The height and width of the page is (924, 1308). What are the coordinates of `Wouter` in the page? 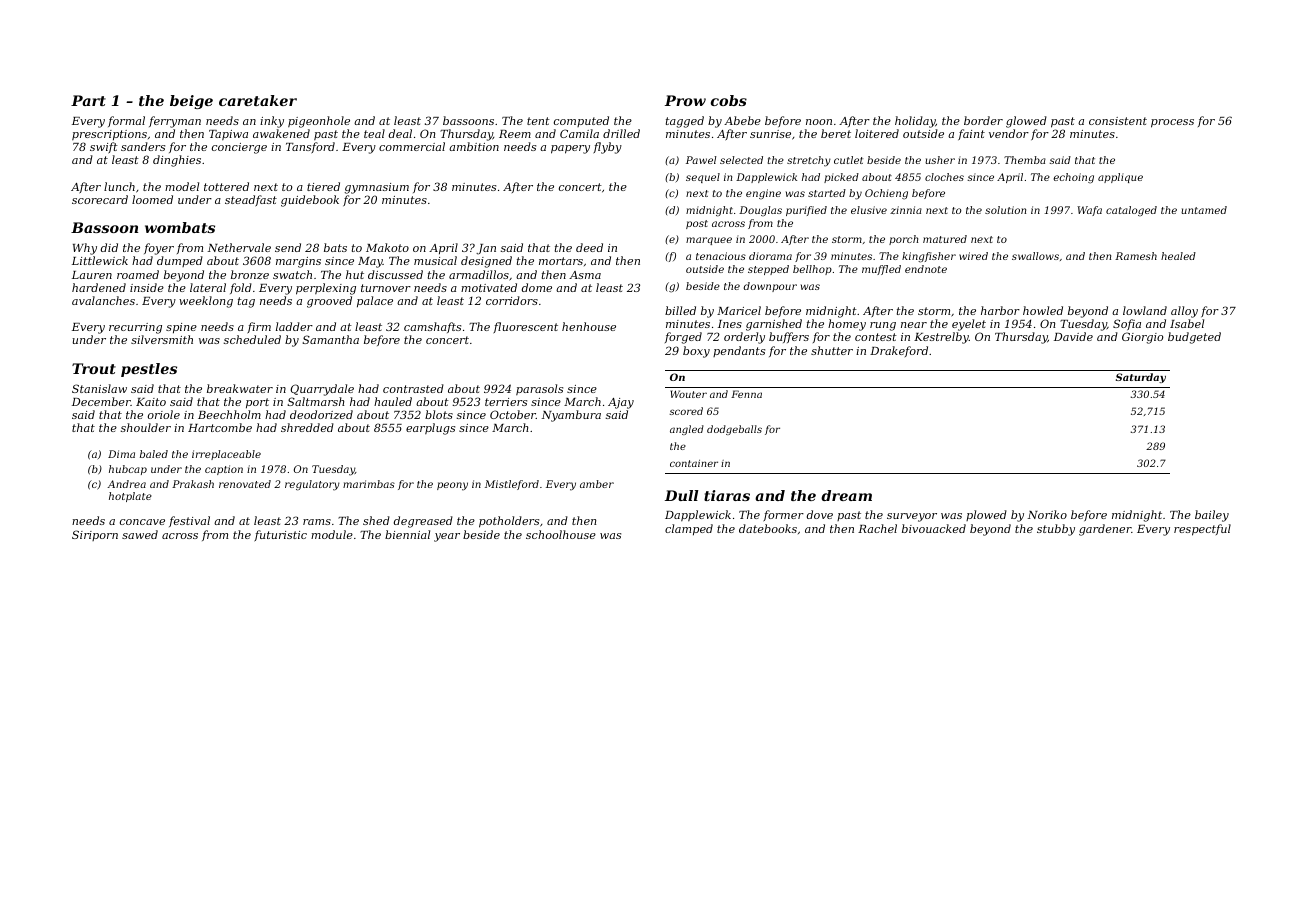 It's located at (688, 394).
